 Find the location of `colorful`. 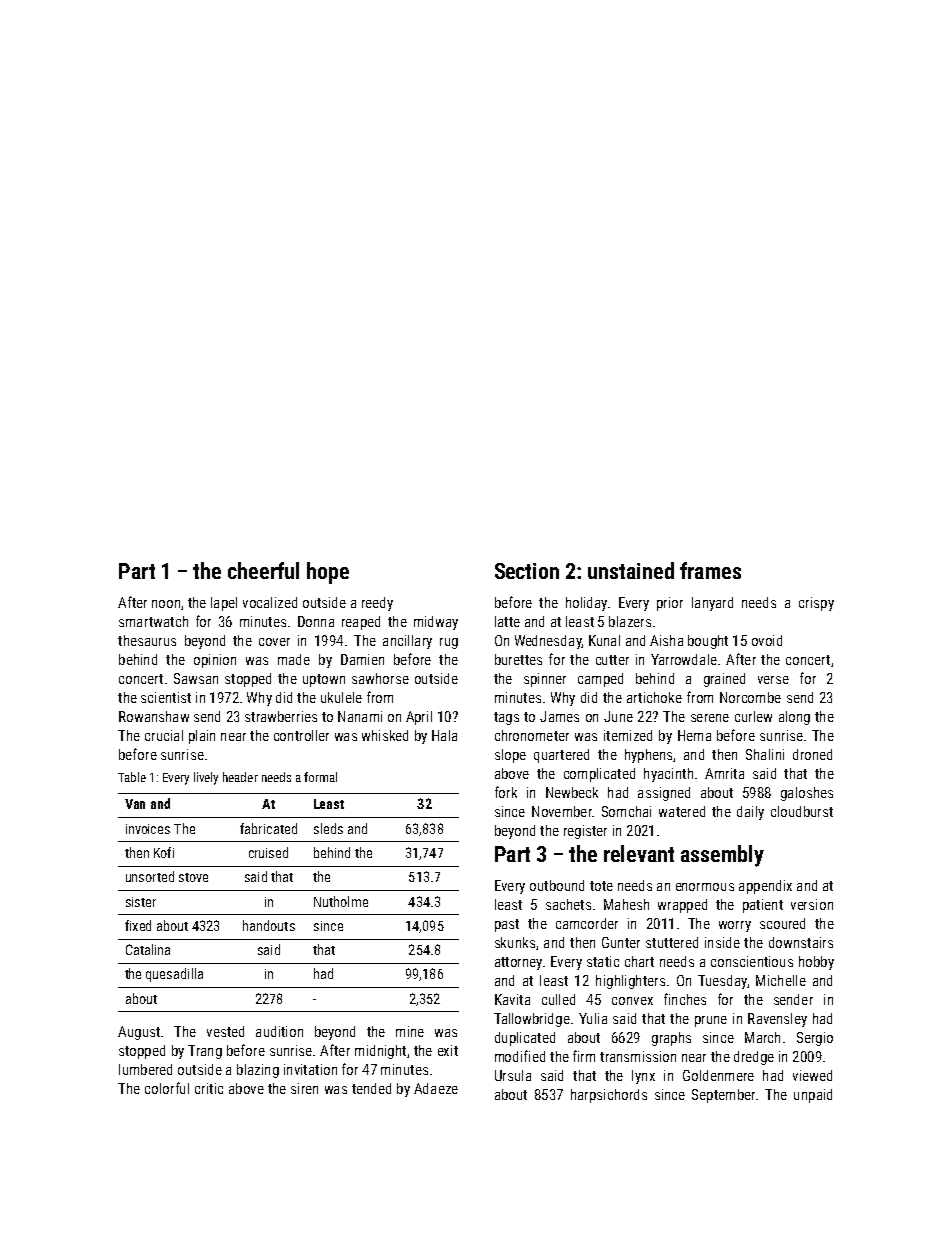

colorful is located at coordinates (167, 1088).
